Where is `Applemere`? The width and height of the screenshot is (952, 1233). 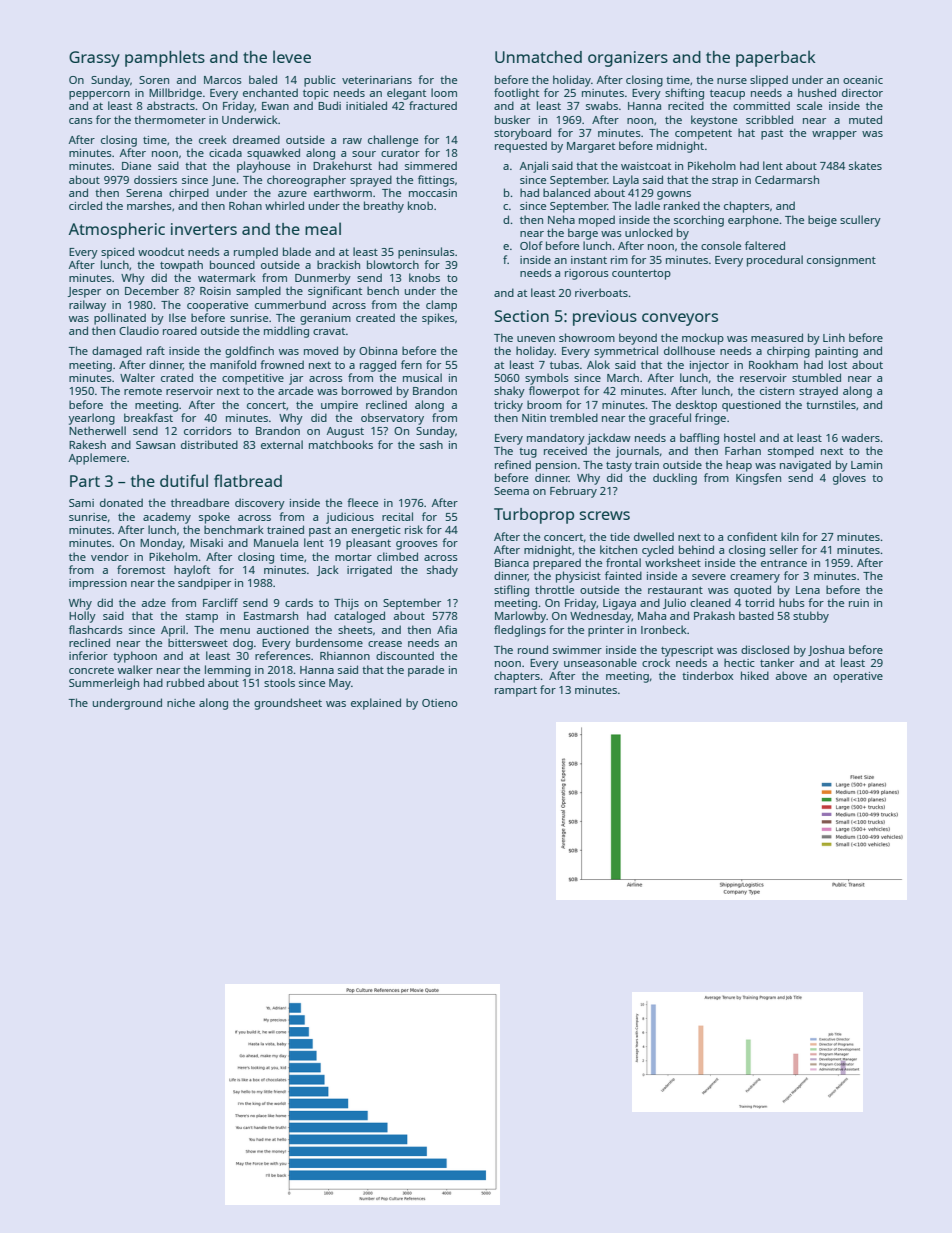 Applemere is located at coordinates (97, 459).
